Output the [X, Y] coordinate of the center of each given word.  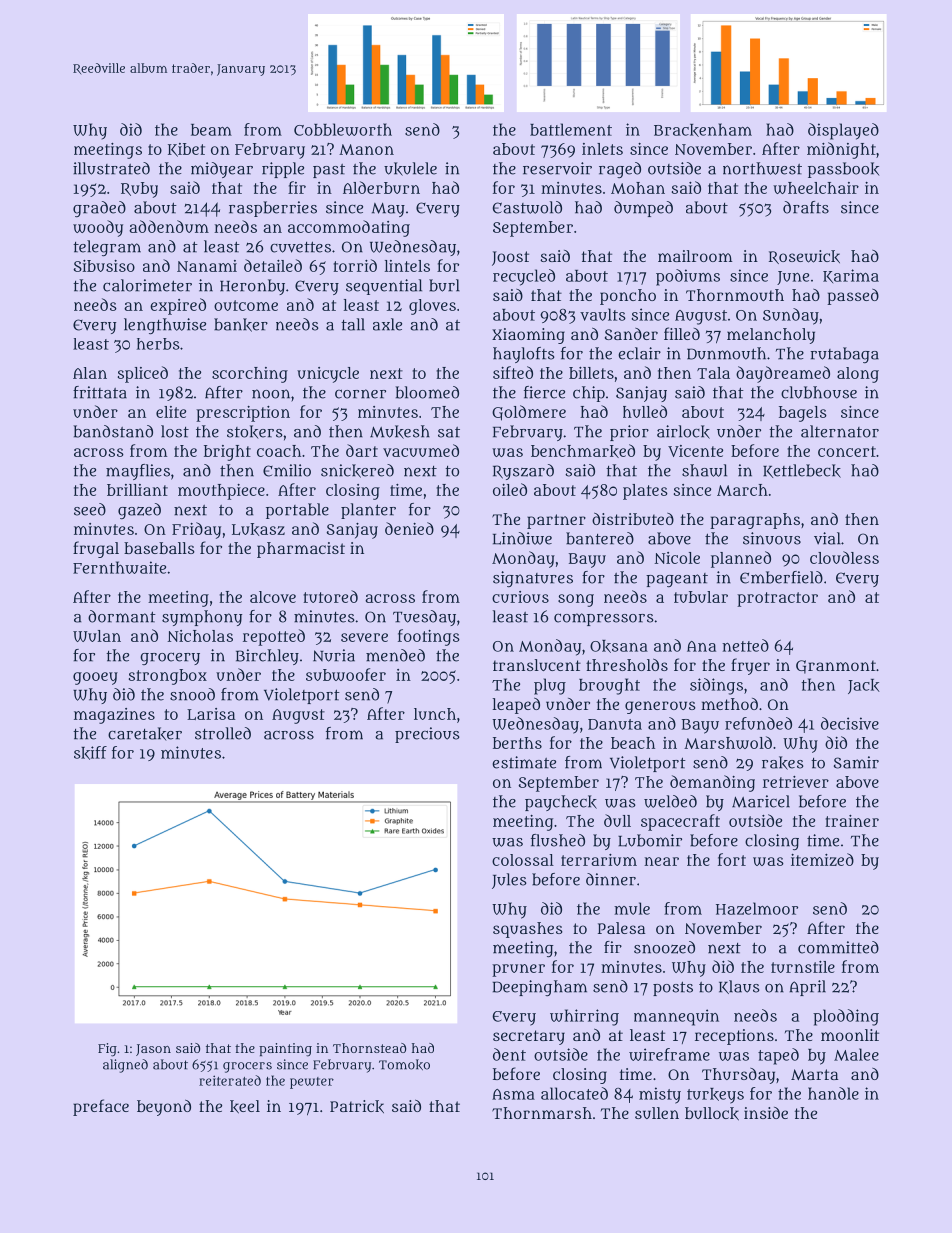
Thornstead [369, 1048]
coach [279, 451]
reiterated [230, 1080]
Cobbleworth [343, 129]
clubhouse [819, 392]
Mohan [638, 188]
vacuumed [421, 450]
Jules [509, 881]
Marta [814, 1074]
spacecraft [680, 822]
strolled [223, 733]
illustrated [111, 168]
